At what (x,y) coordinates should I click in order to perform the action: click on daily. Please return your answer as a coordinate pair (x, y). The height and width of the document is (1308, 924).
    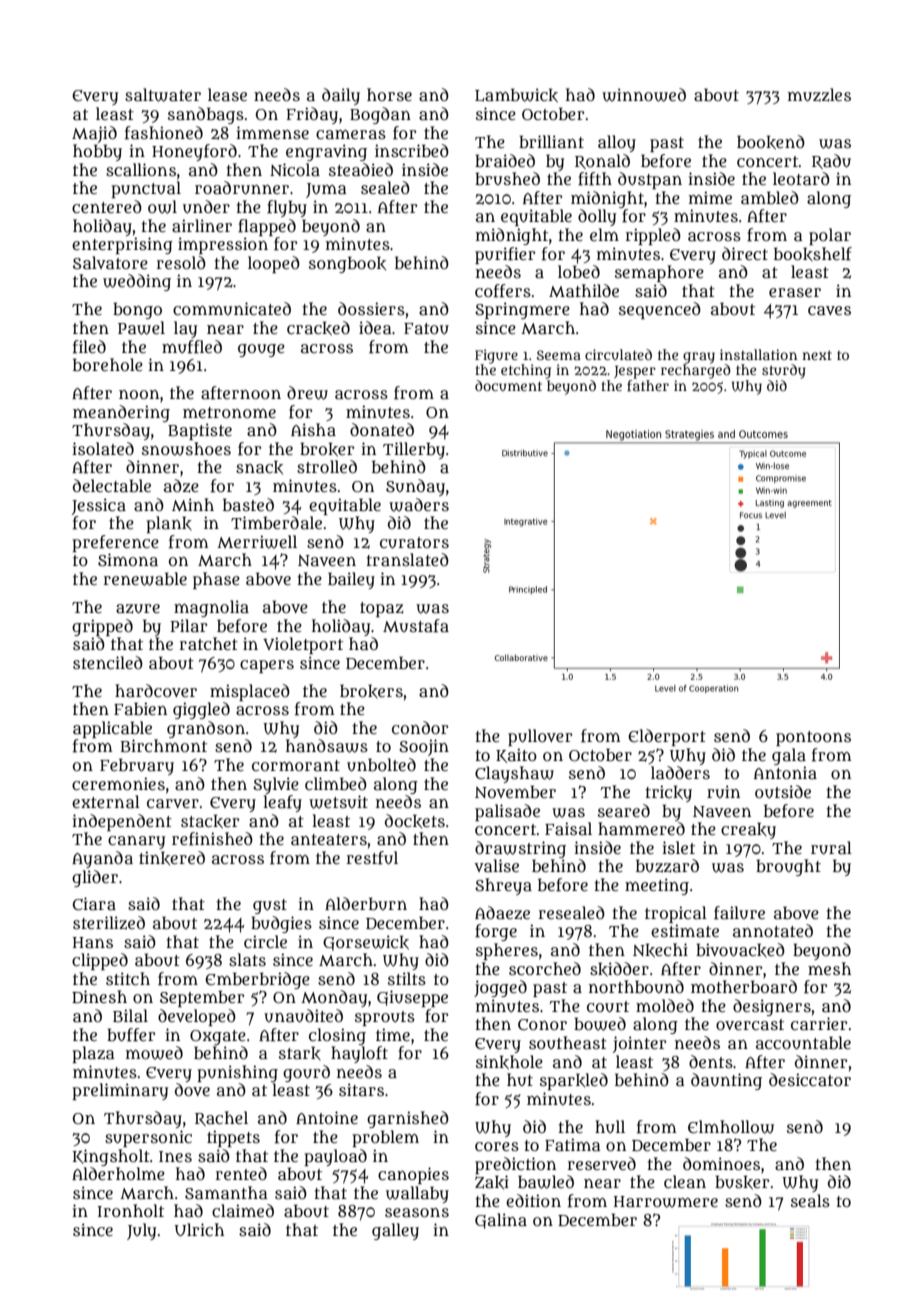
    Looking at the image, I should click on (341, 96).
